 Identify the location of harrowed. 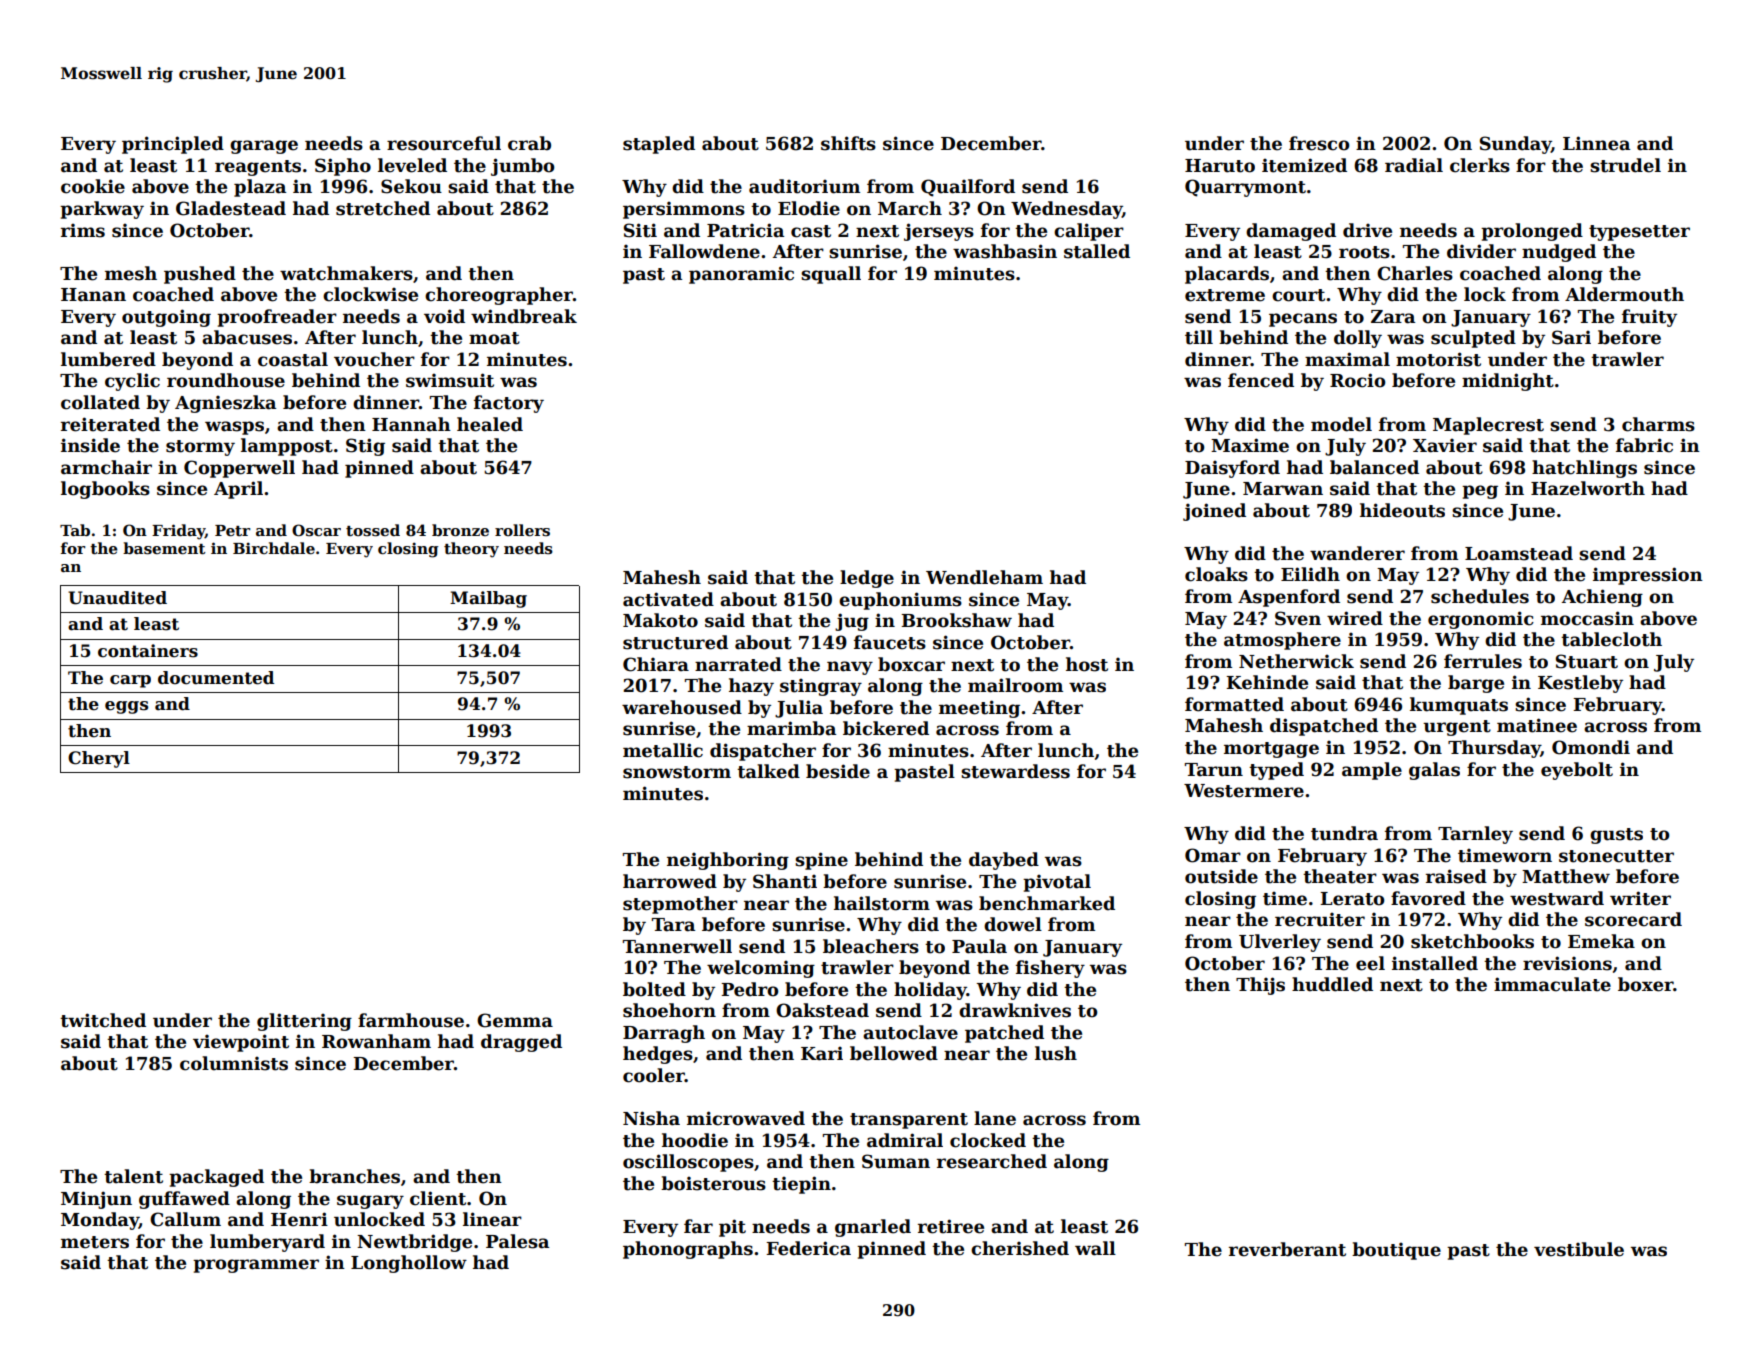
(670, 881).
